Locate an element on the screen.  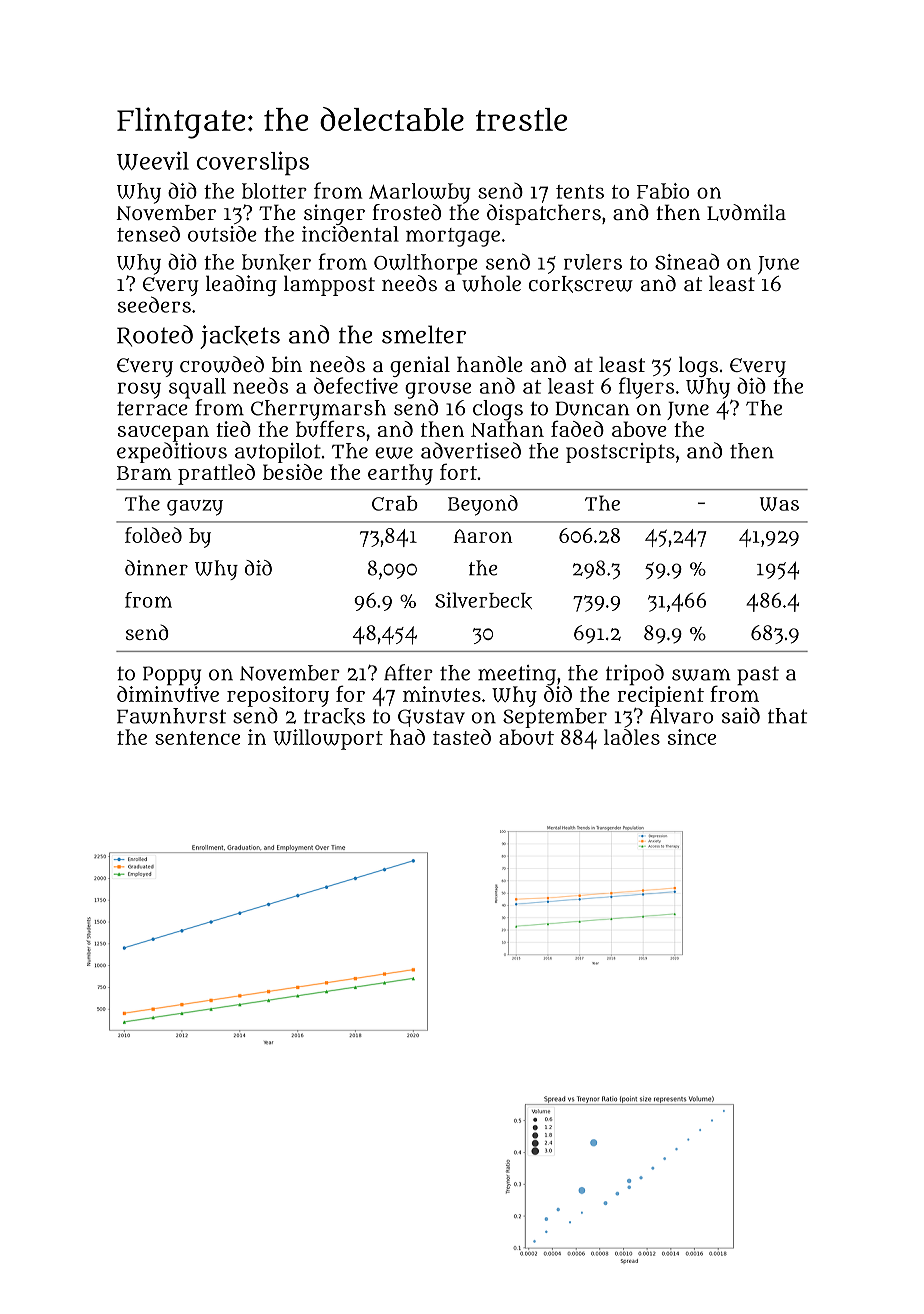
Beyond is located at coordinates (483, 505).
